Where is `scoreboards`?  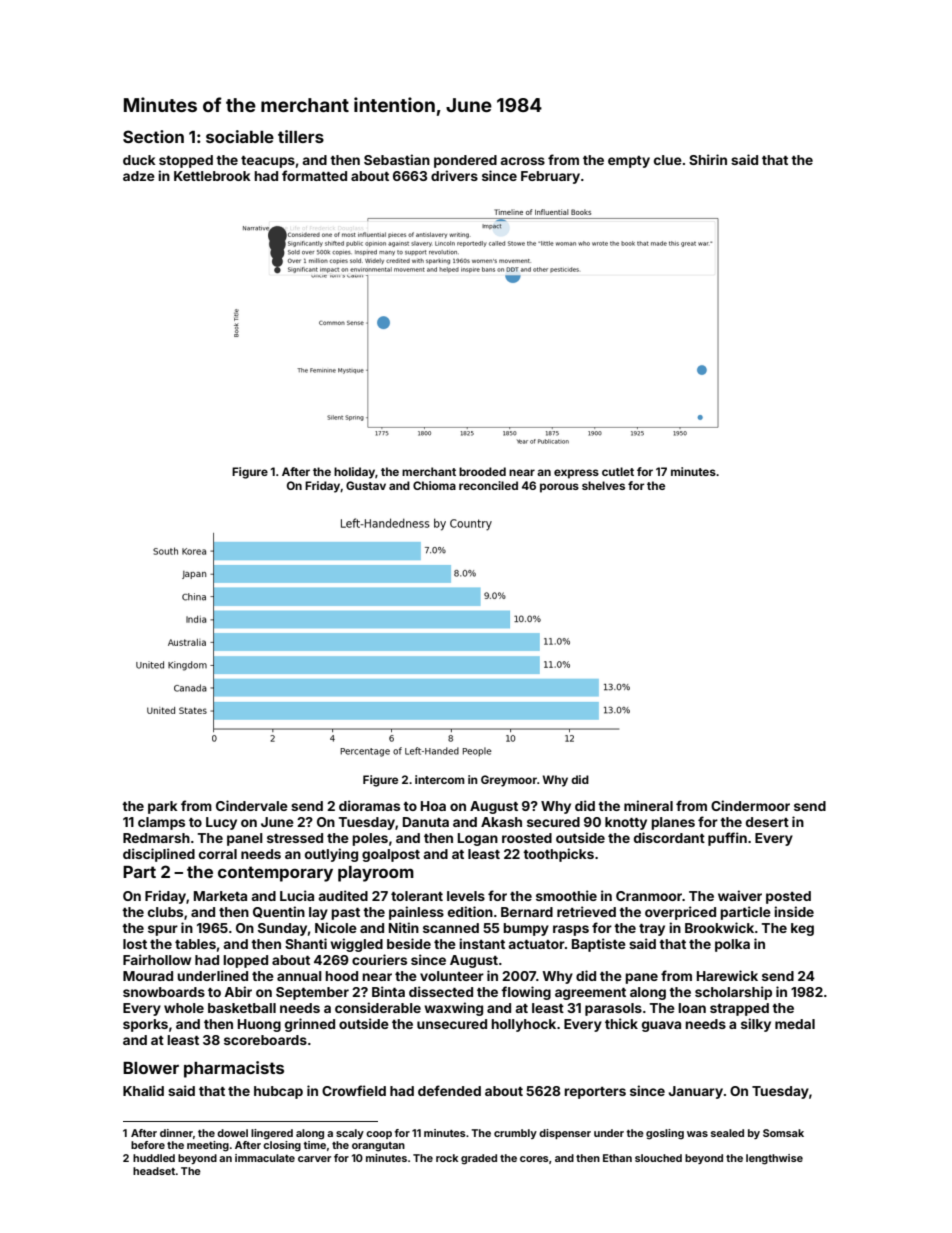 scoreboards is located at coordinates (265, 1040).
